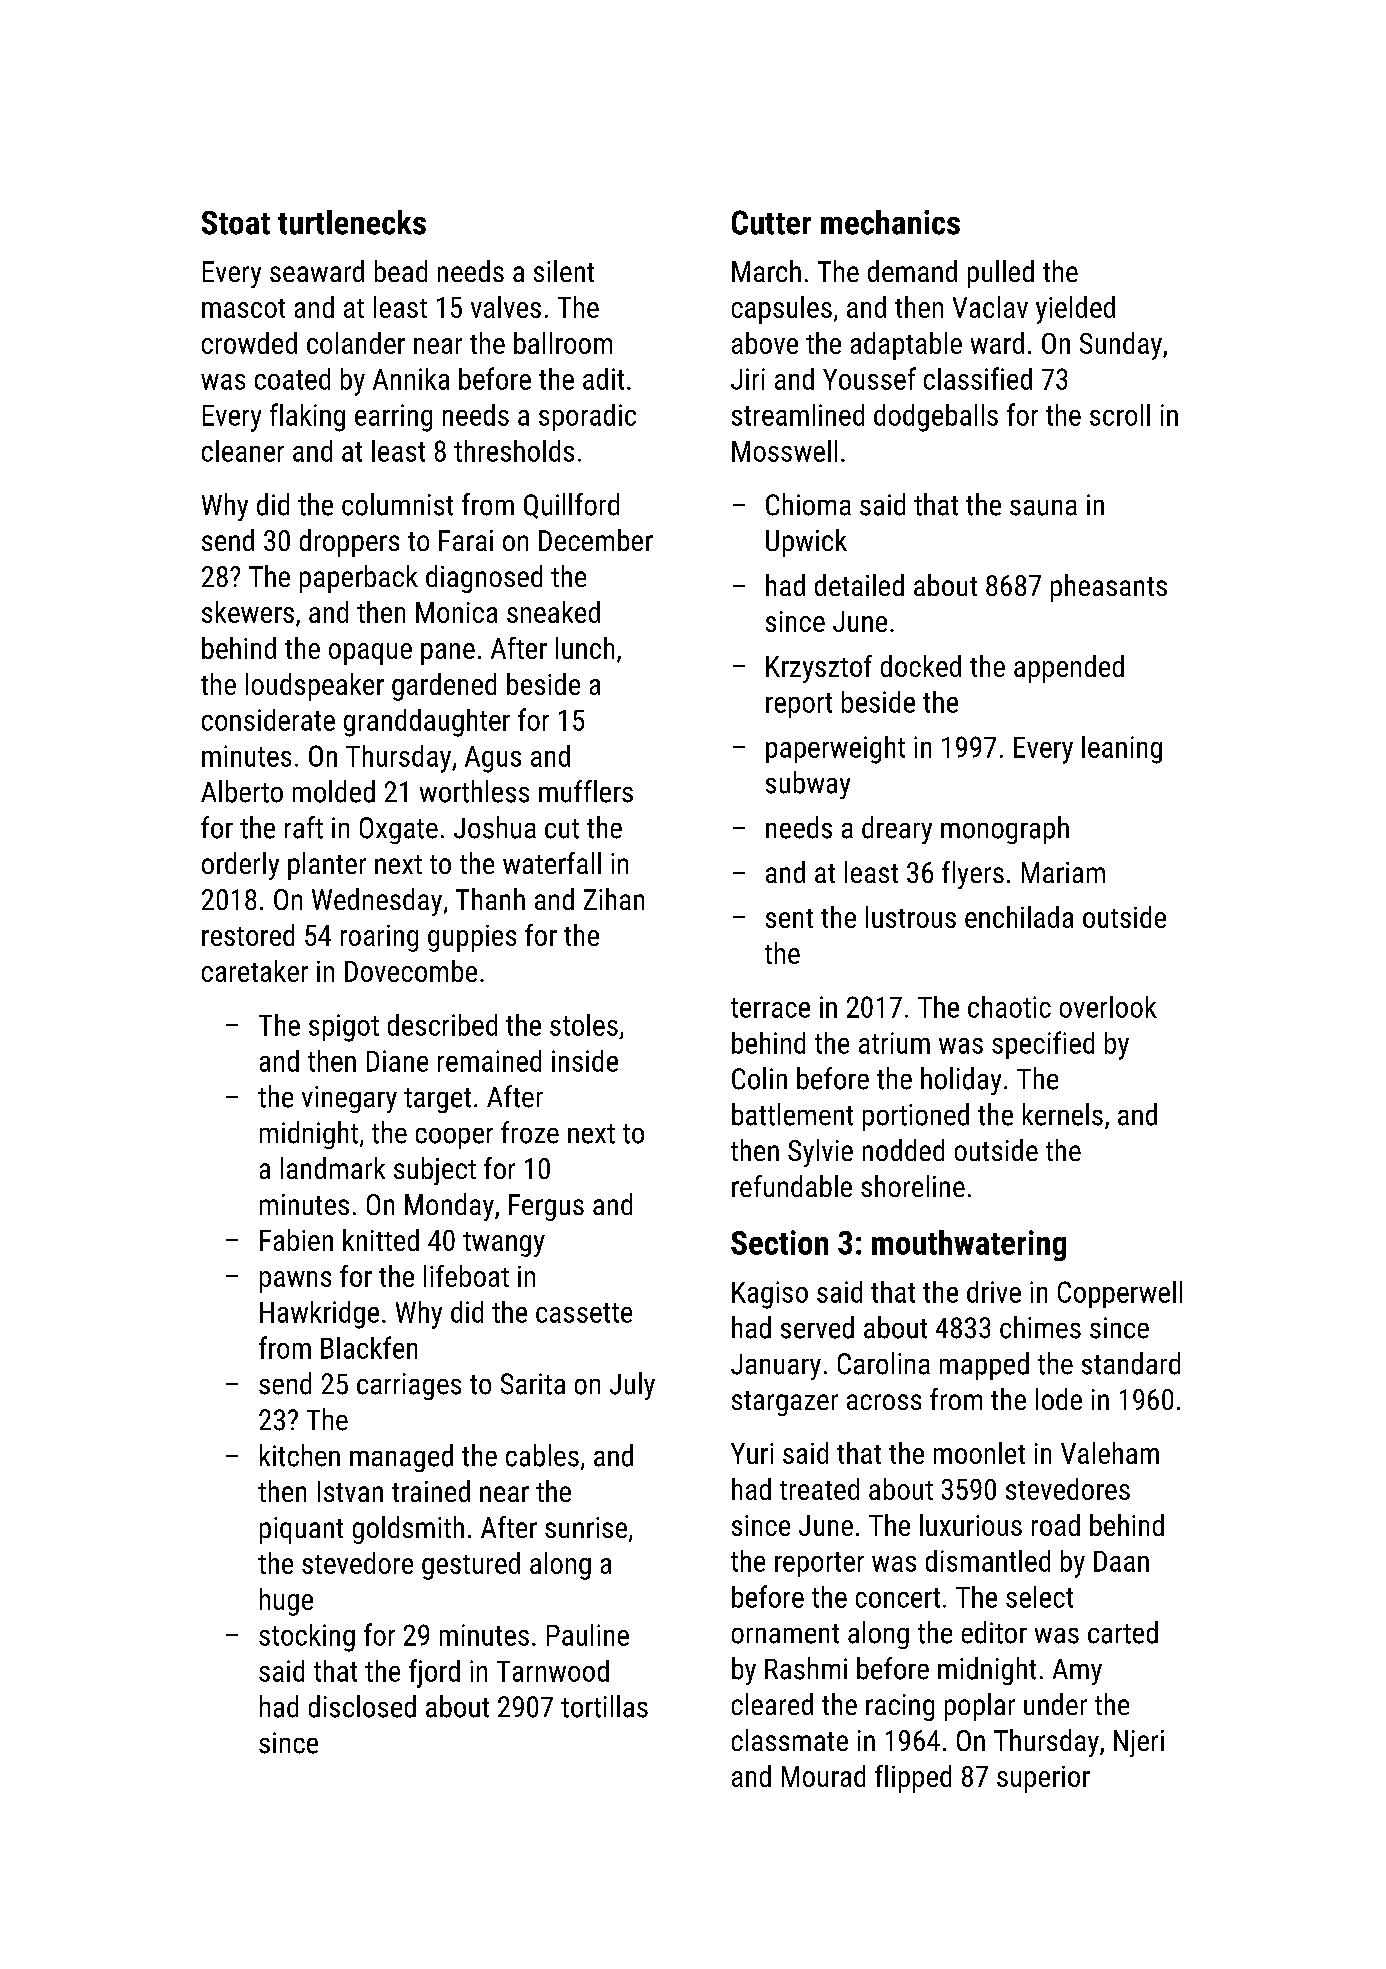 The height and width of the screenshot is (1969, 1386). I want to click on kitchen, so click(300, 1455).
